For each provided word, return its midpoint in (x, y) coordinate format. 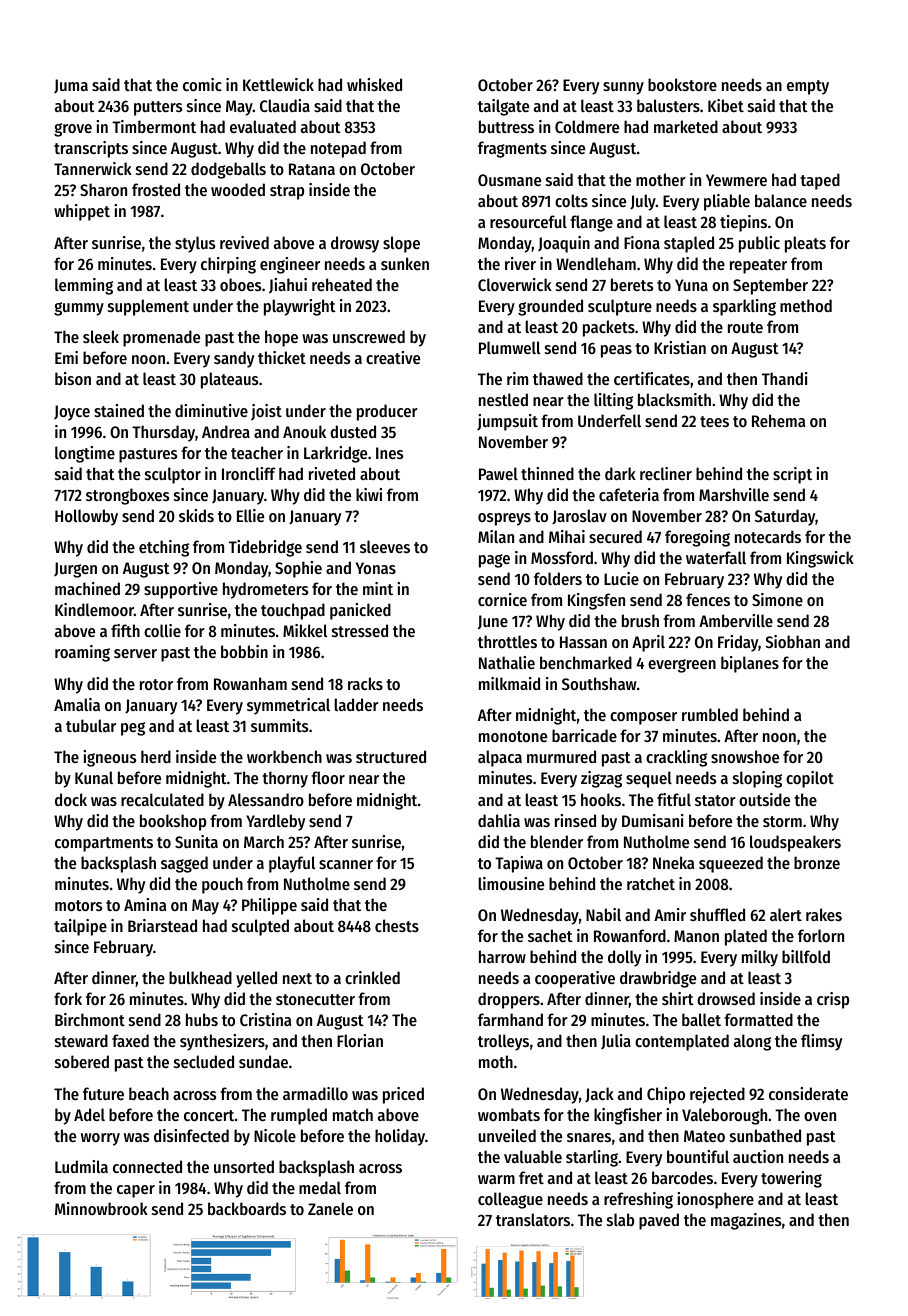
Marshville (734, 494)
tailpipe (80, 927)
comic (202, 84)
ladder (356, 704)
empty (808, 87)
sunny (623, 88)
